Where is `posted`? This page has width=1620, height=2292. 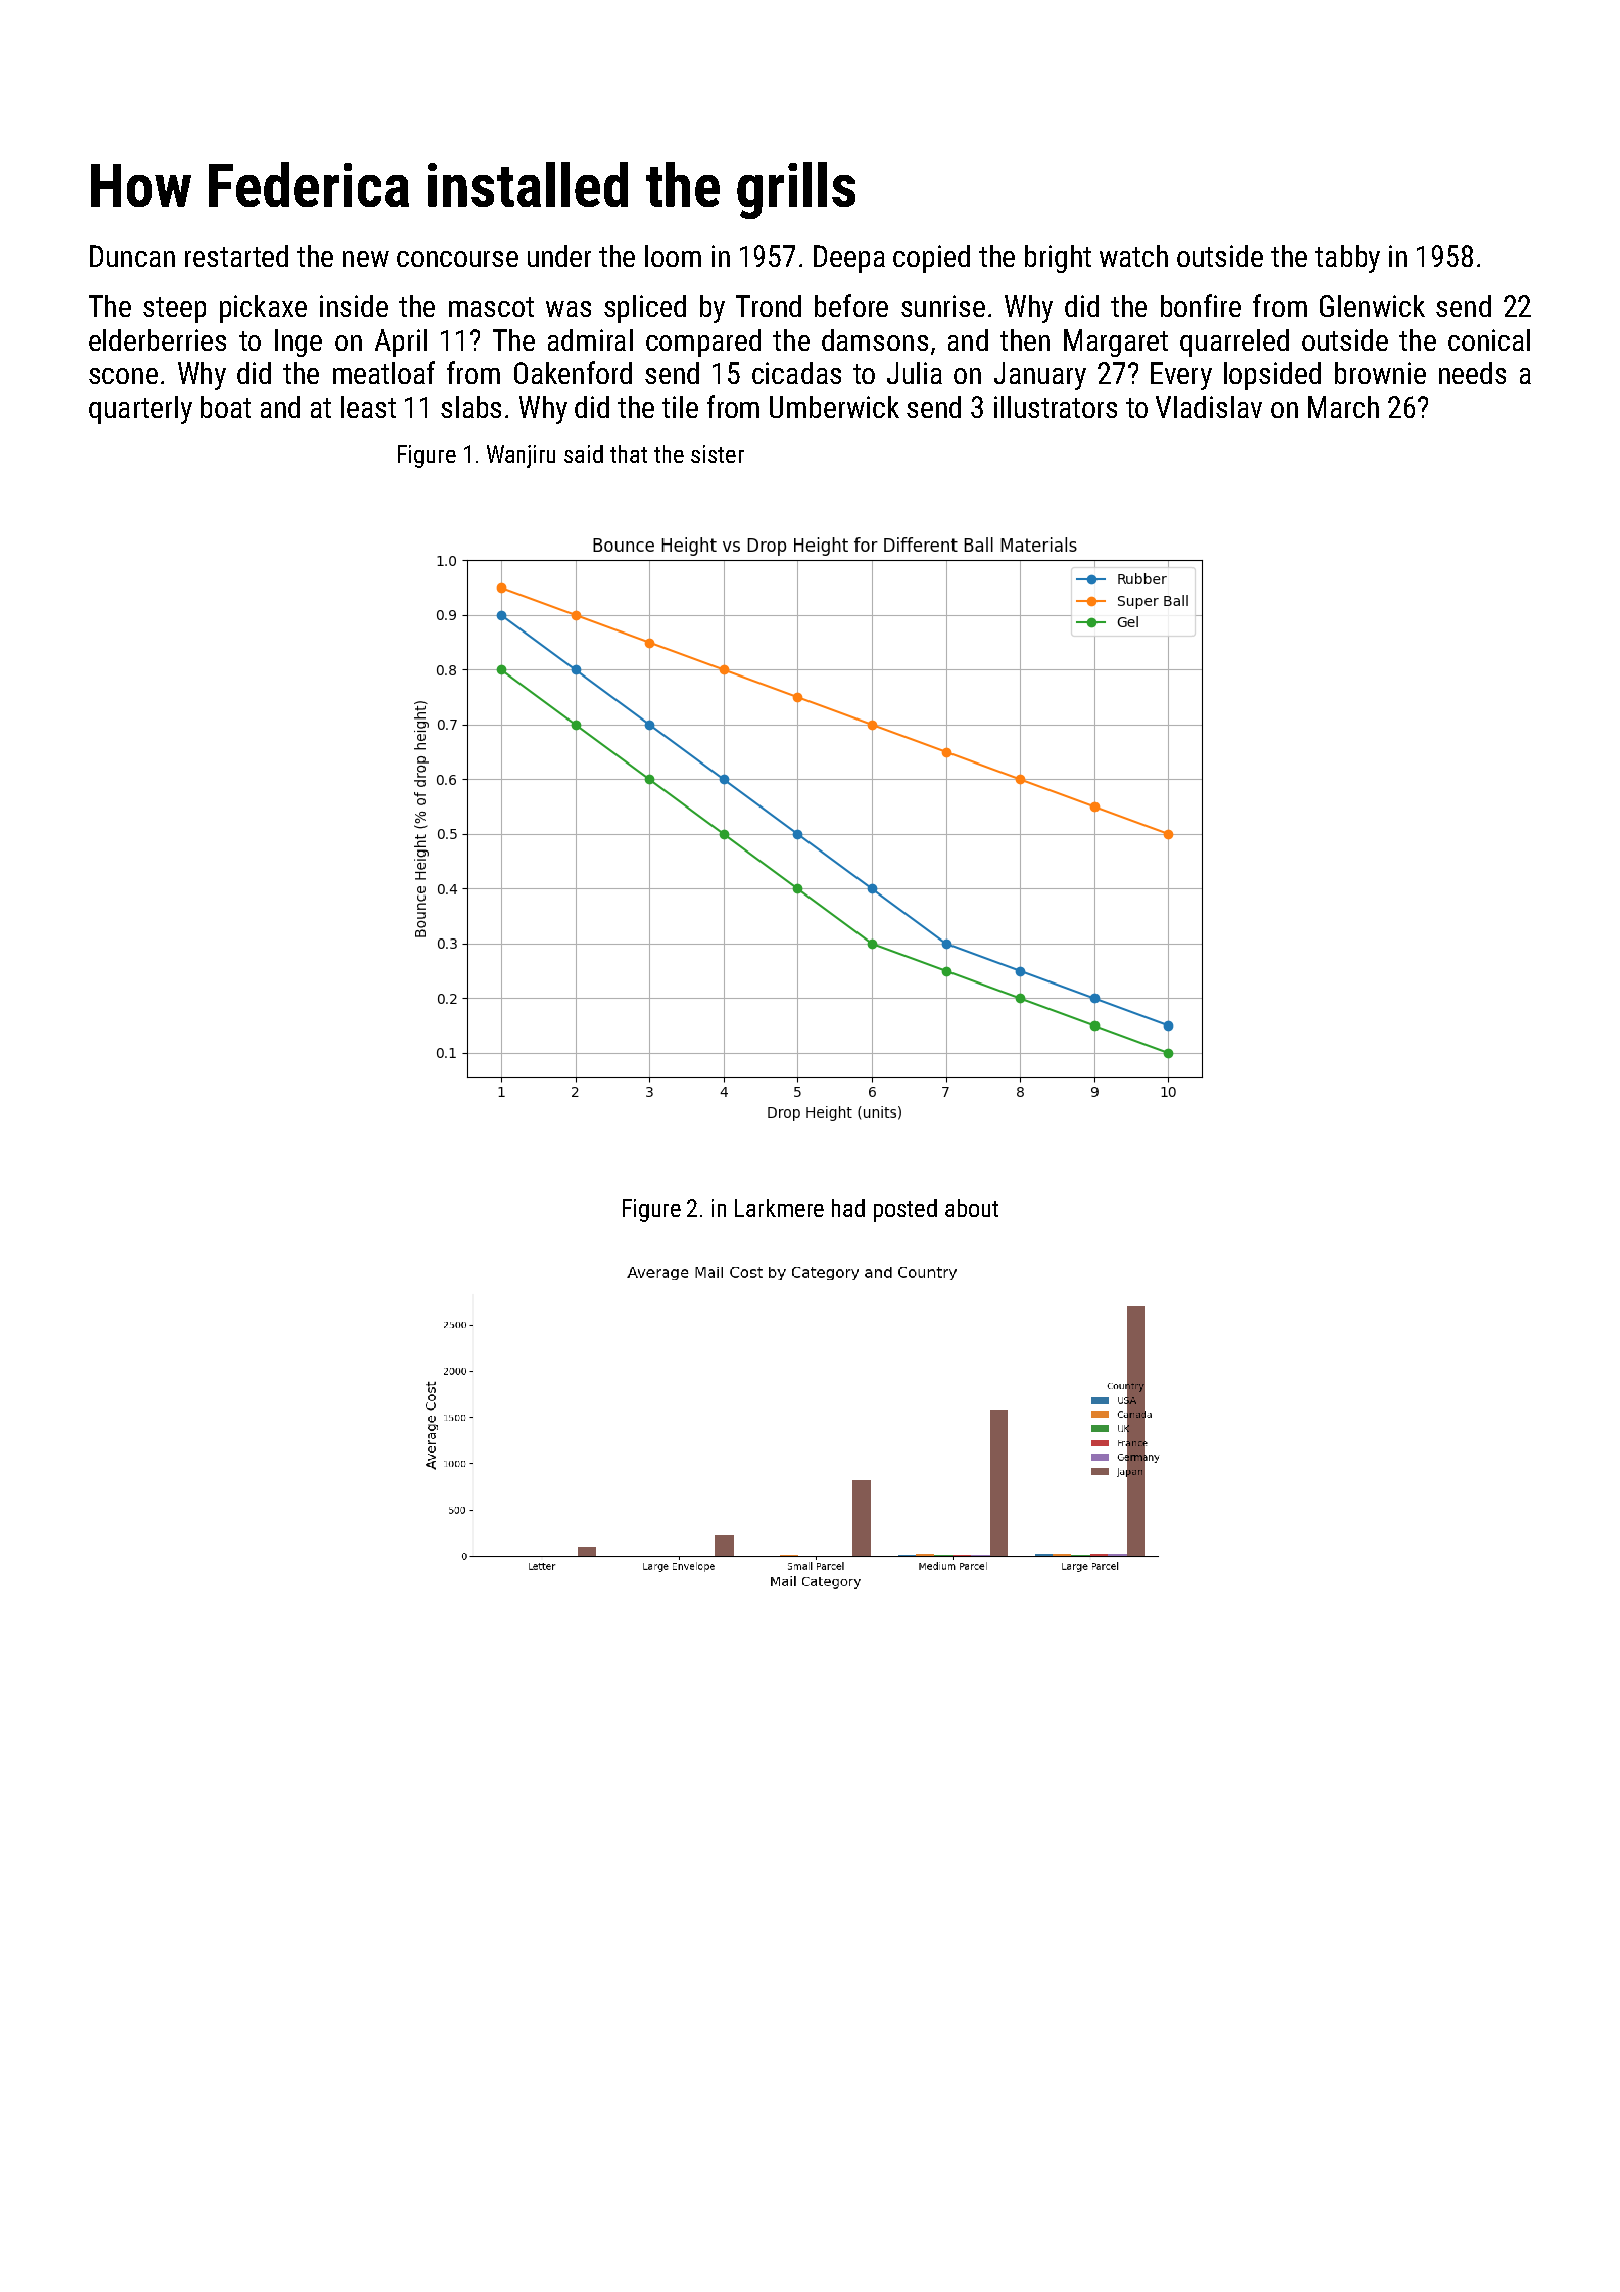 posted is located at coordinates (905, 1210).
